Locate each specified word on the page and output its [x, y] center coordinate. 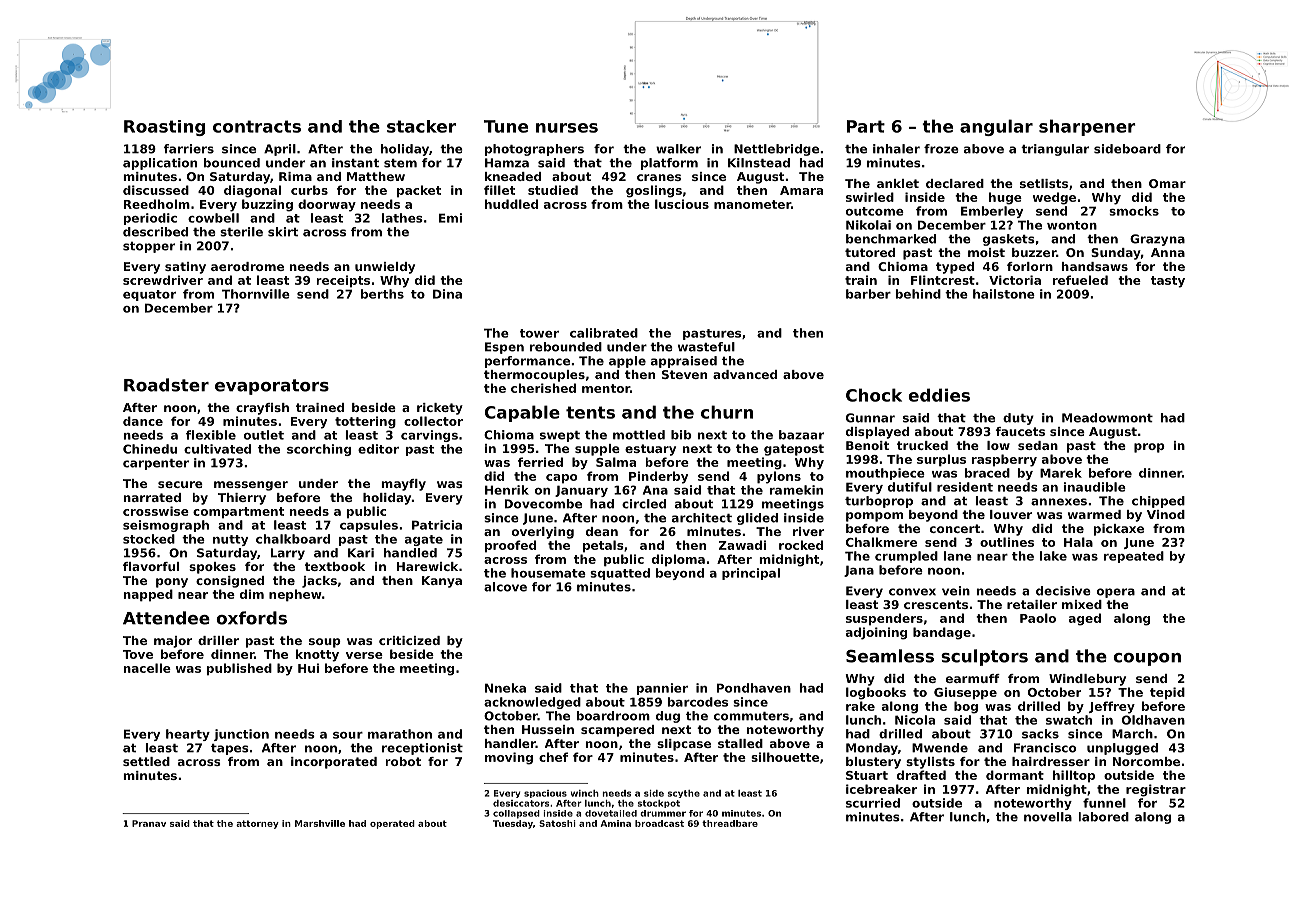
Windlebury [1087, 680]
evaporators [272, 387]
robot [403, 761]
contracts [257, 126]
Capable [522, 413]
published [239, 669]
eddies [939, 395]
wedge [1054, 198]
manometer [752, 204]
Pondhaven [754, 688]
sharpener [1087, 127]
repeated [1134, 557]
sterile [241, 232]
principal [751, 574]
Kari [361, 553]
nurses [567, 128]
